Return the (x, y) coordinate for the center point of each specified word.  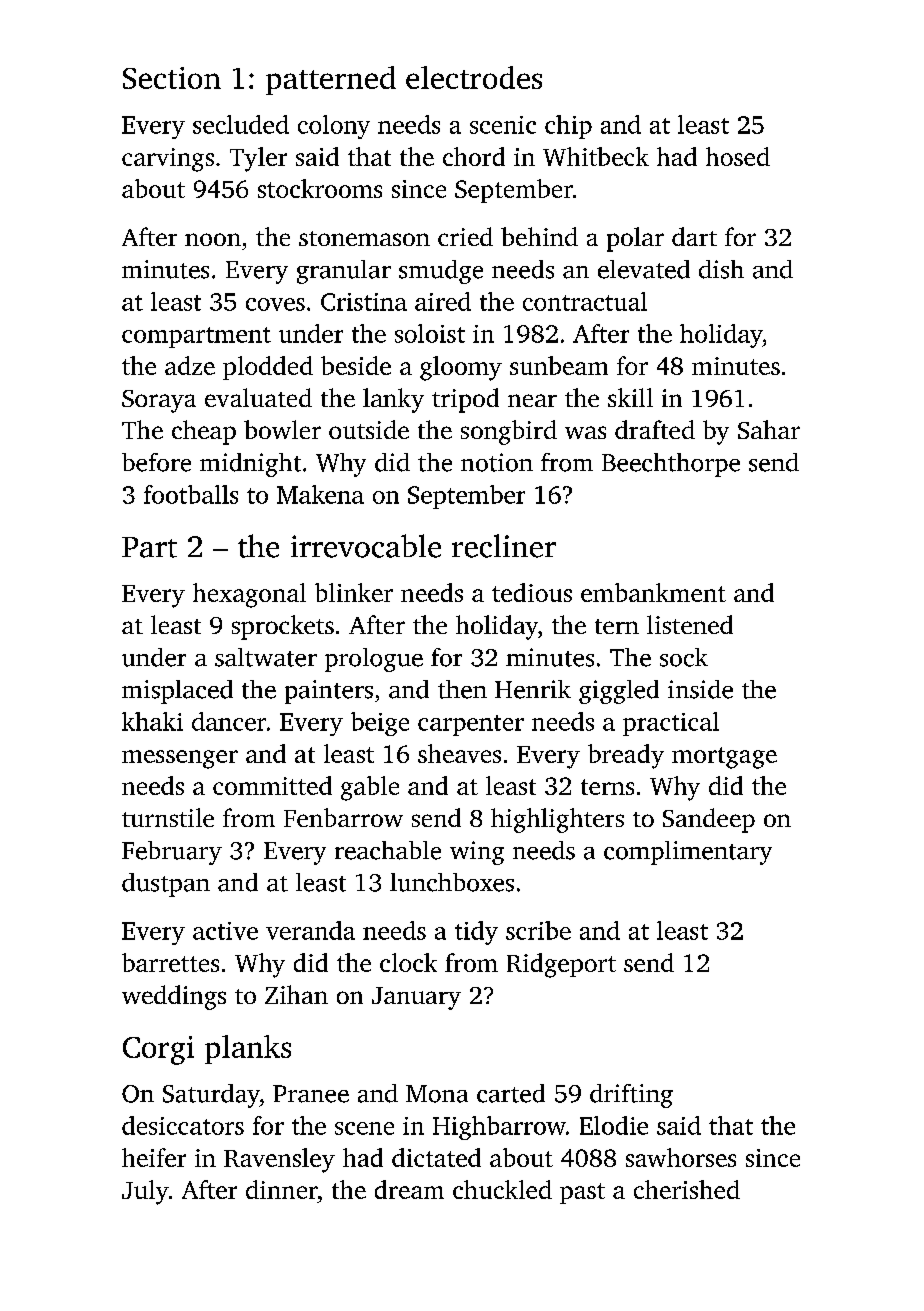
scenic (503, 125)
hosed (738, 156)
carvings (168, 160)
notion (497, 462)
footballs (191, 494)
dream (409, 1189)
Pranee (311, 1094)
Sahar (769, 429)
